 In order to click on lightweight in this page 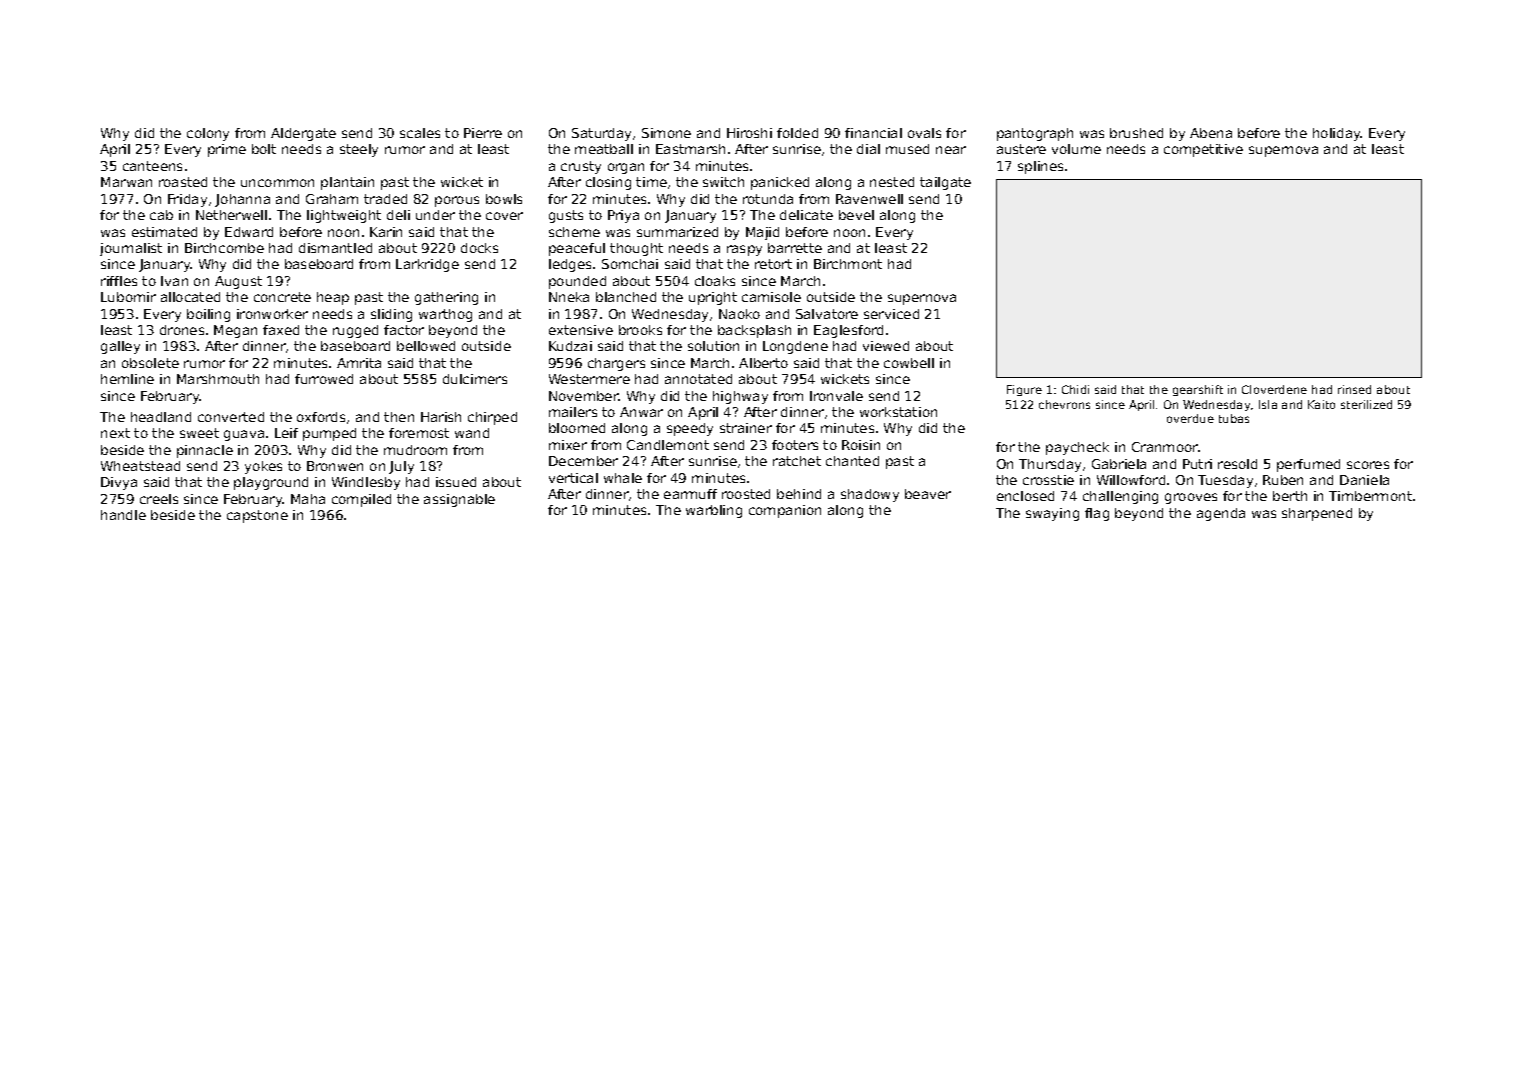, I will do `click(344, 216)`.
